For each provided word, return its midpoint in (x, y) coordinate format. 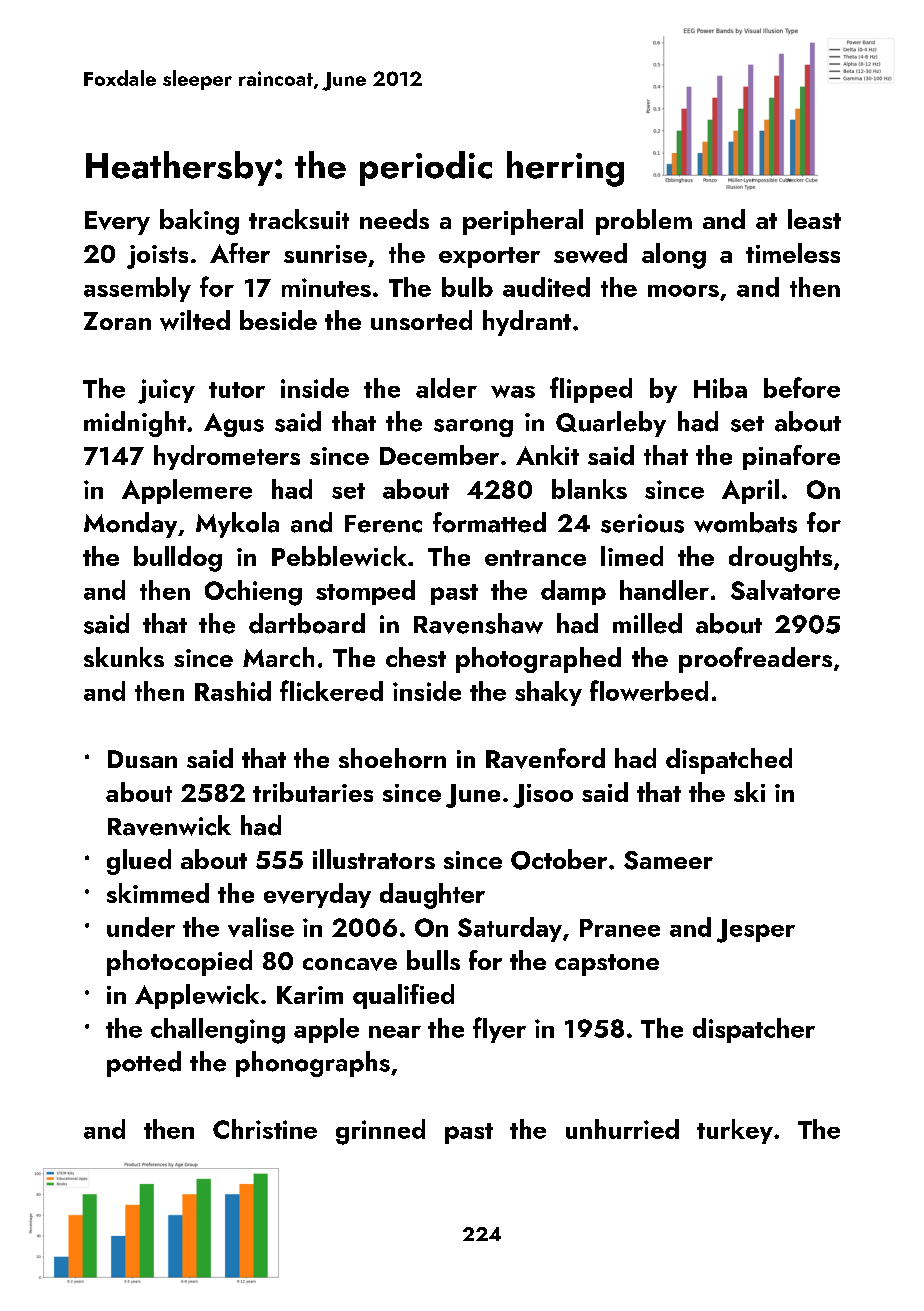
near (395, 1032)
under (141, 927)
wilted (195, 320)
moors (683, 291)
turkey (735, 1131)
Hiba (720, 388)
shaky (548, 693)
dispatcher (754, 1030)
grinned (380, 1132)
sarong (473, 428)
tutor (237, 390)
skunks (124, 657)
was (513, 391)
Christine (265, 1129)
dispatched (729, 761)
